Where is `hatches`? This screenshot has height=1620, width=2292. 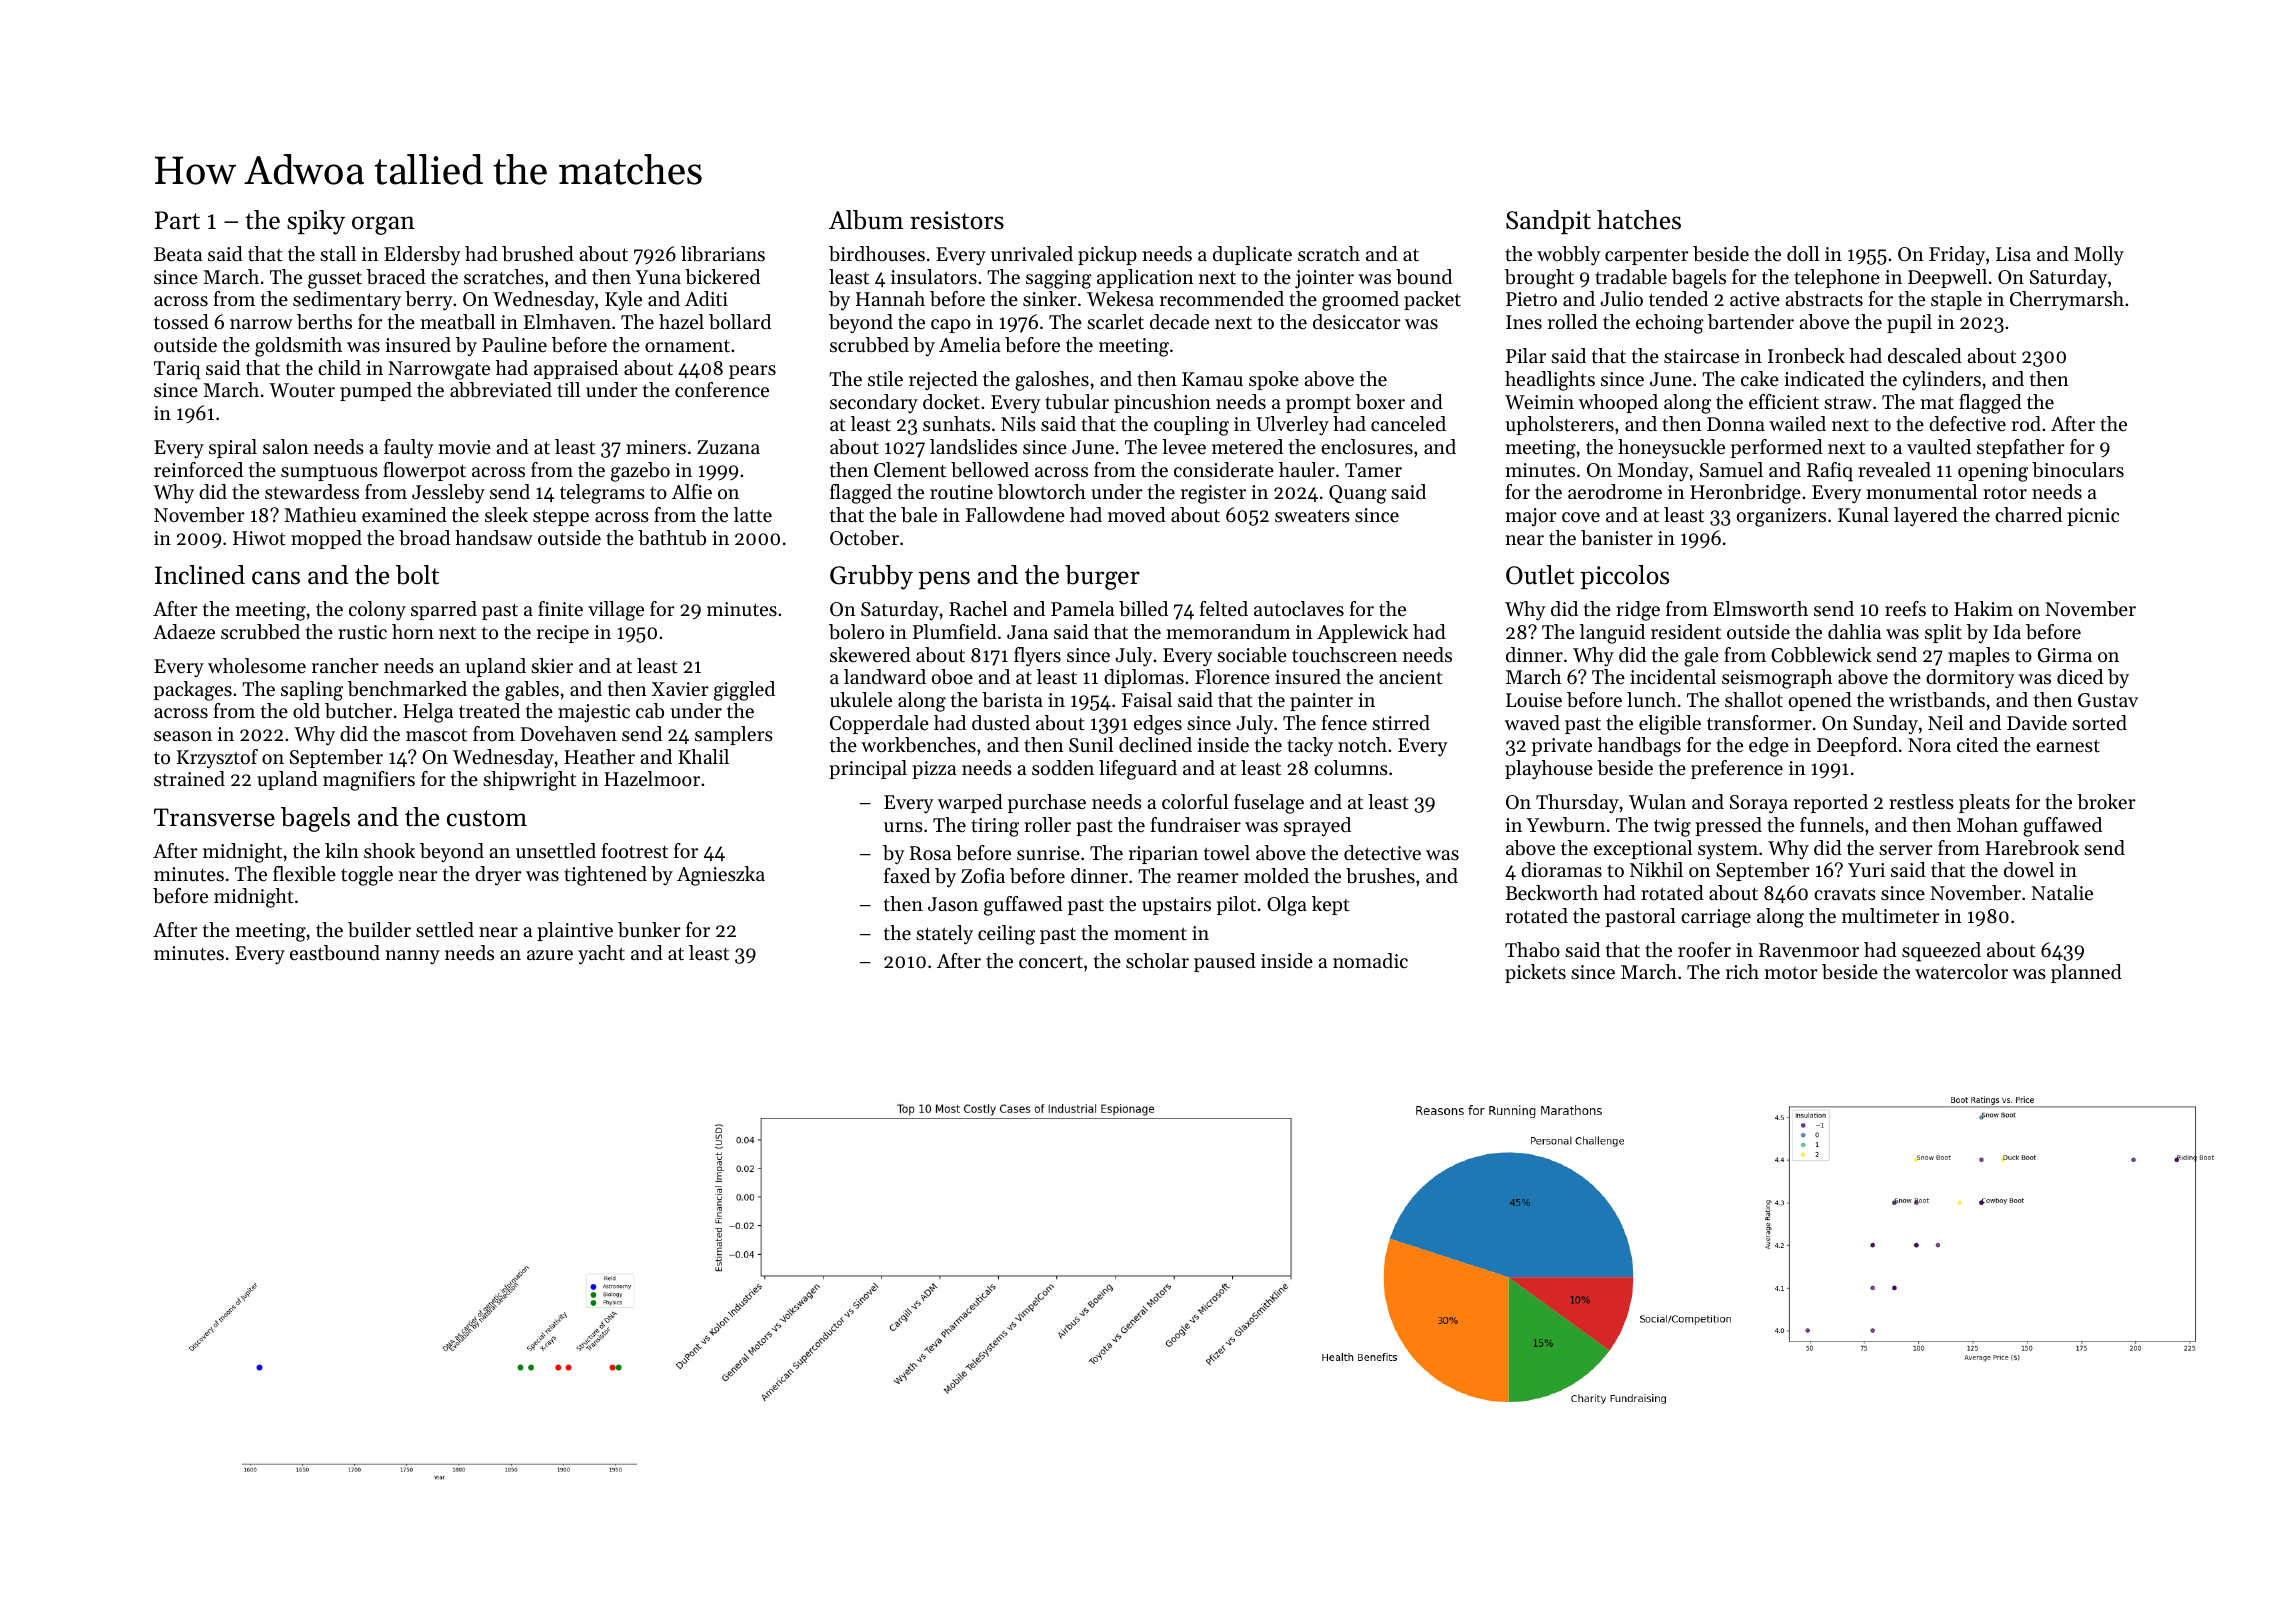
hatches is located at coordinates (1639, 220).
